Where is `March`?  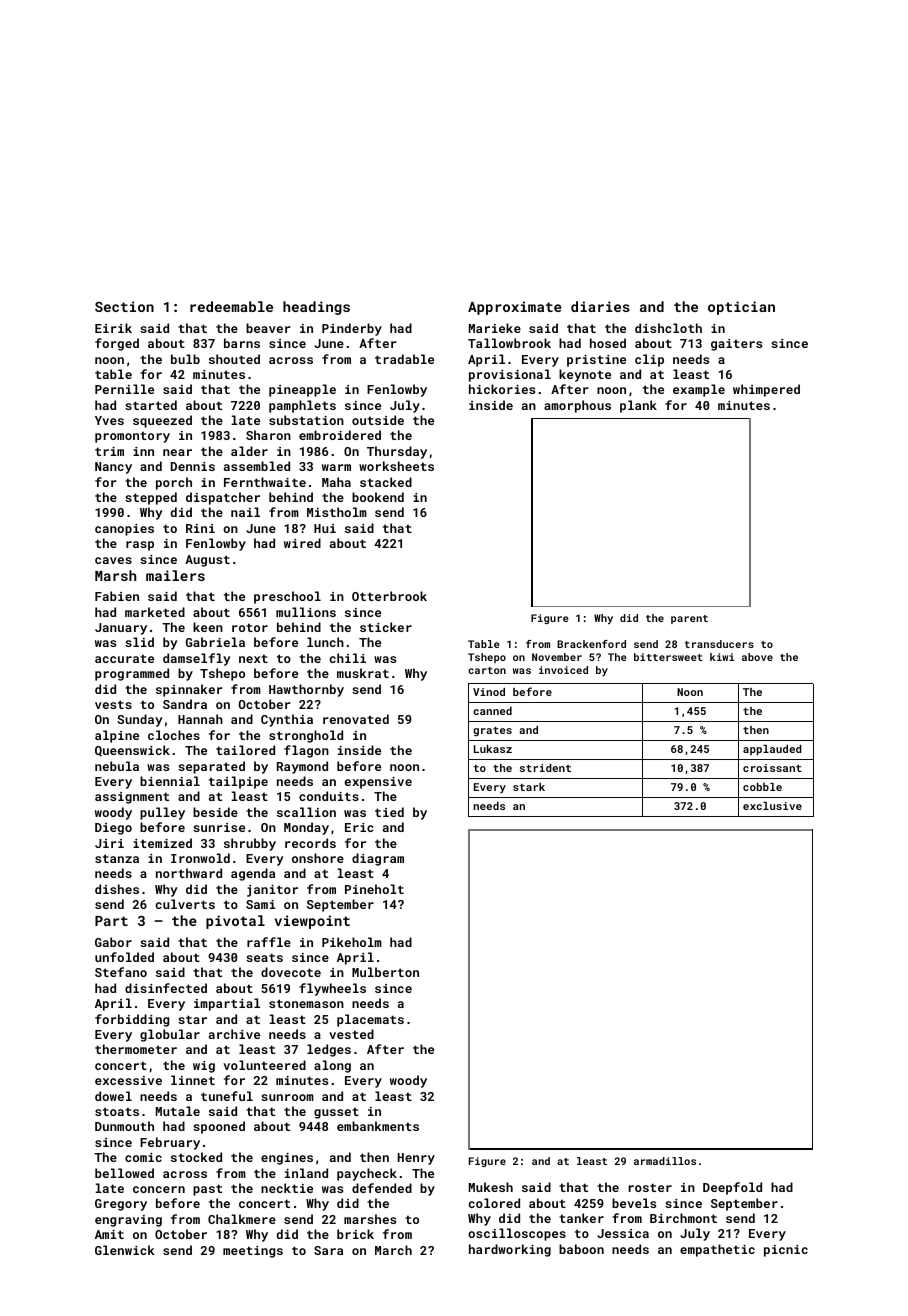
March is located at coordinates (393, 1250).
